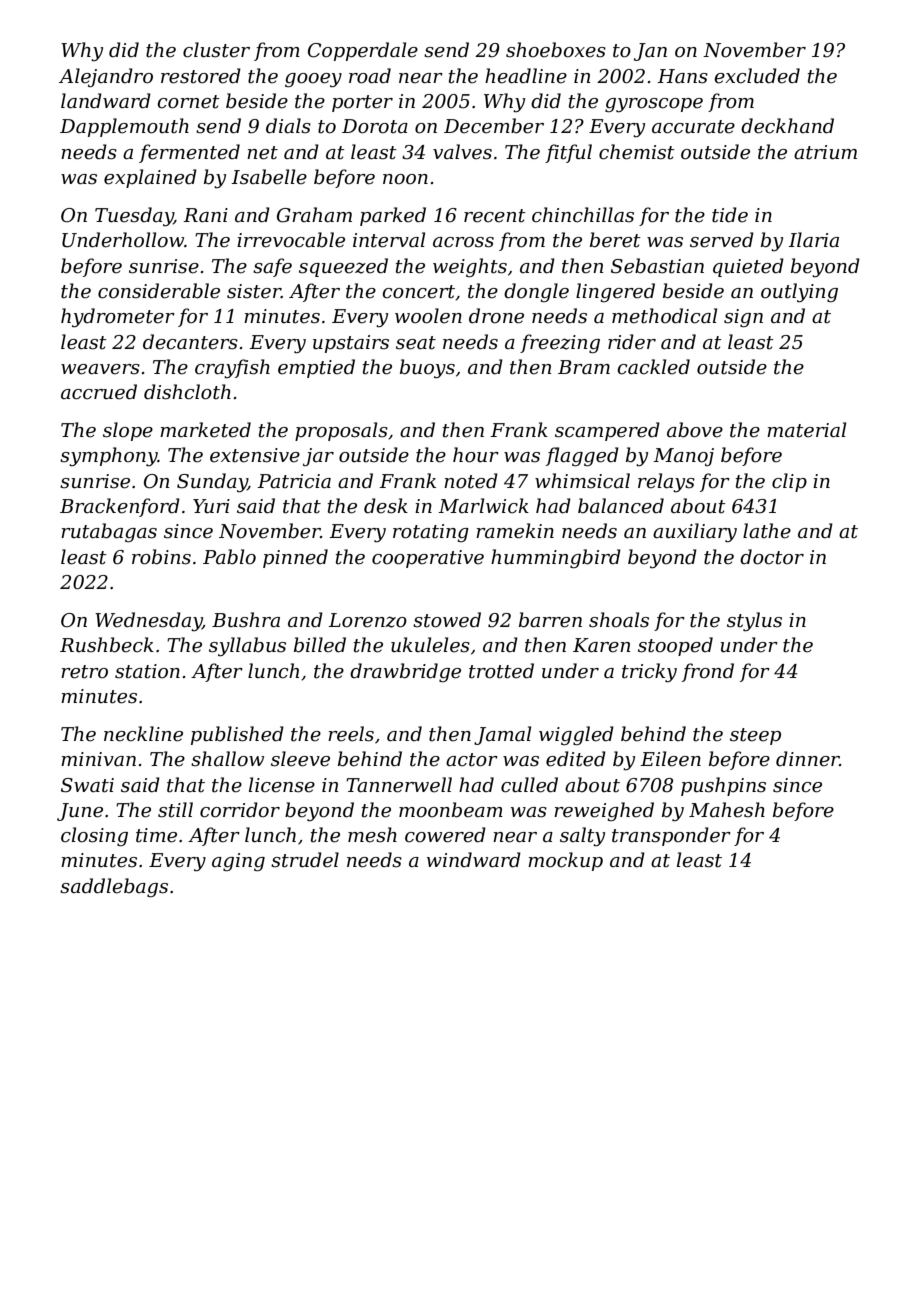  What do you see at coordinates (187, 392) in the screenshot?
I see `dishcloth` at bounding box center [187, 392].
